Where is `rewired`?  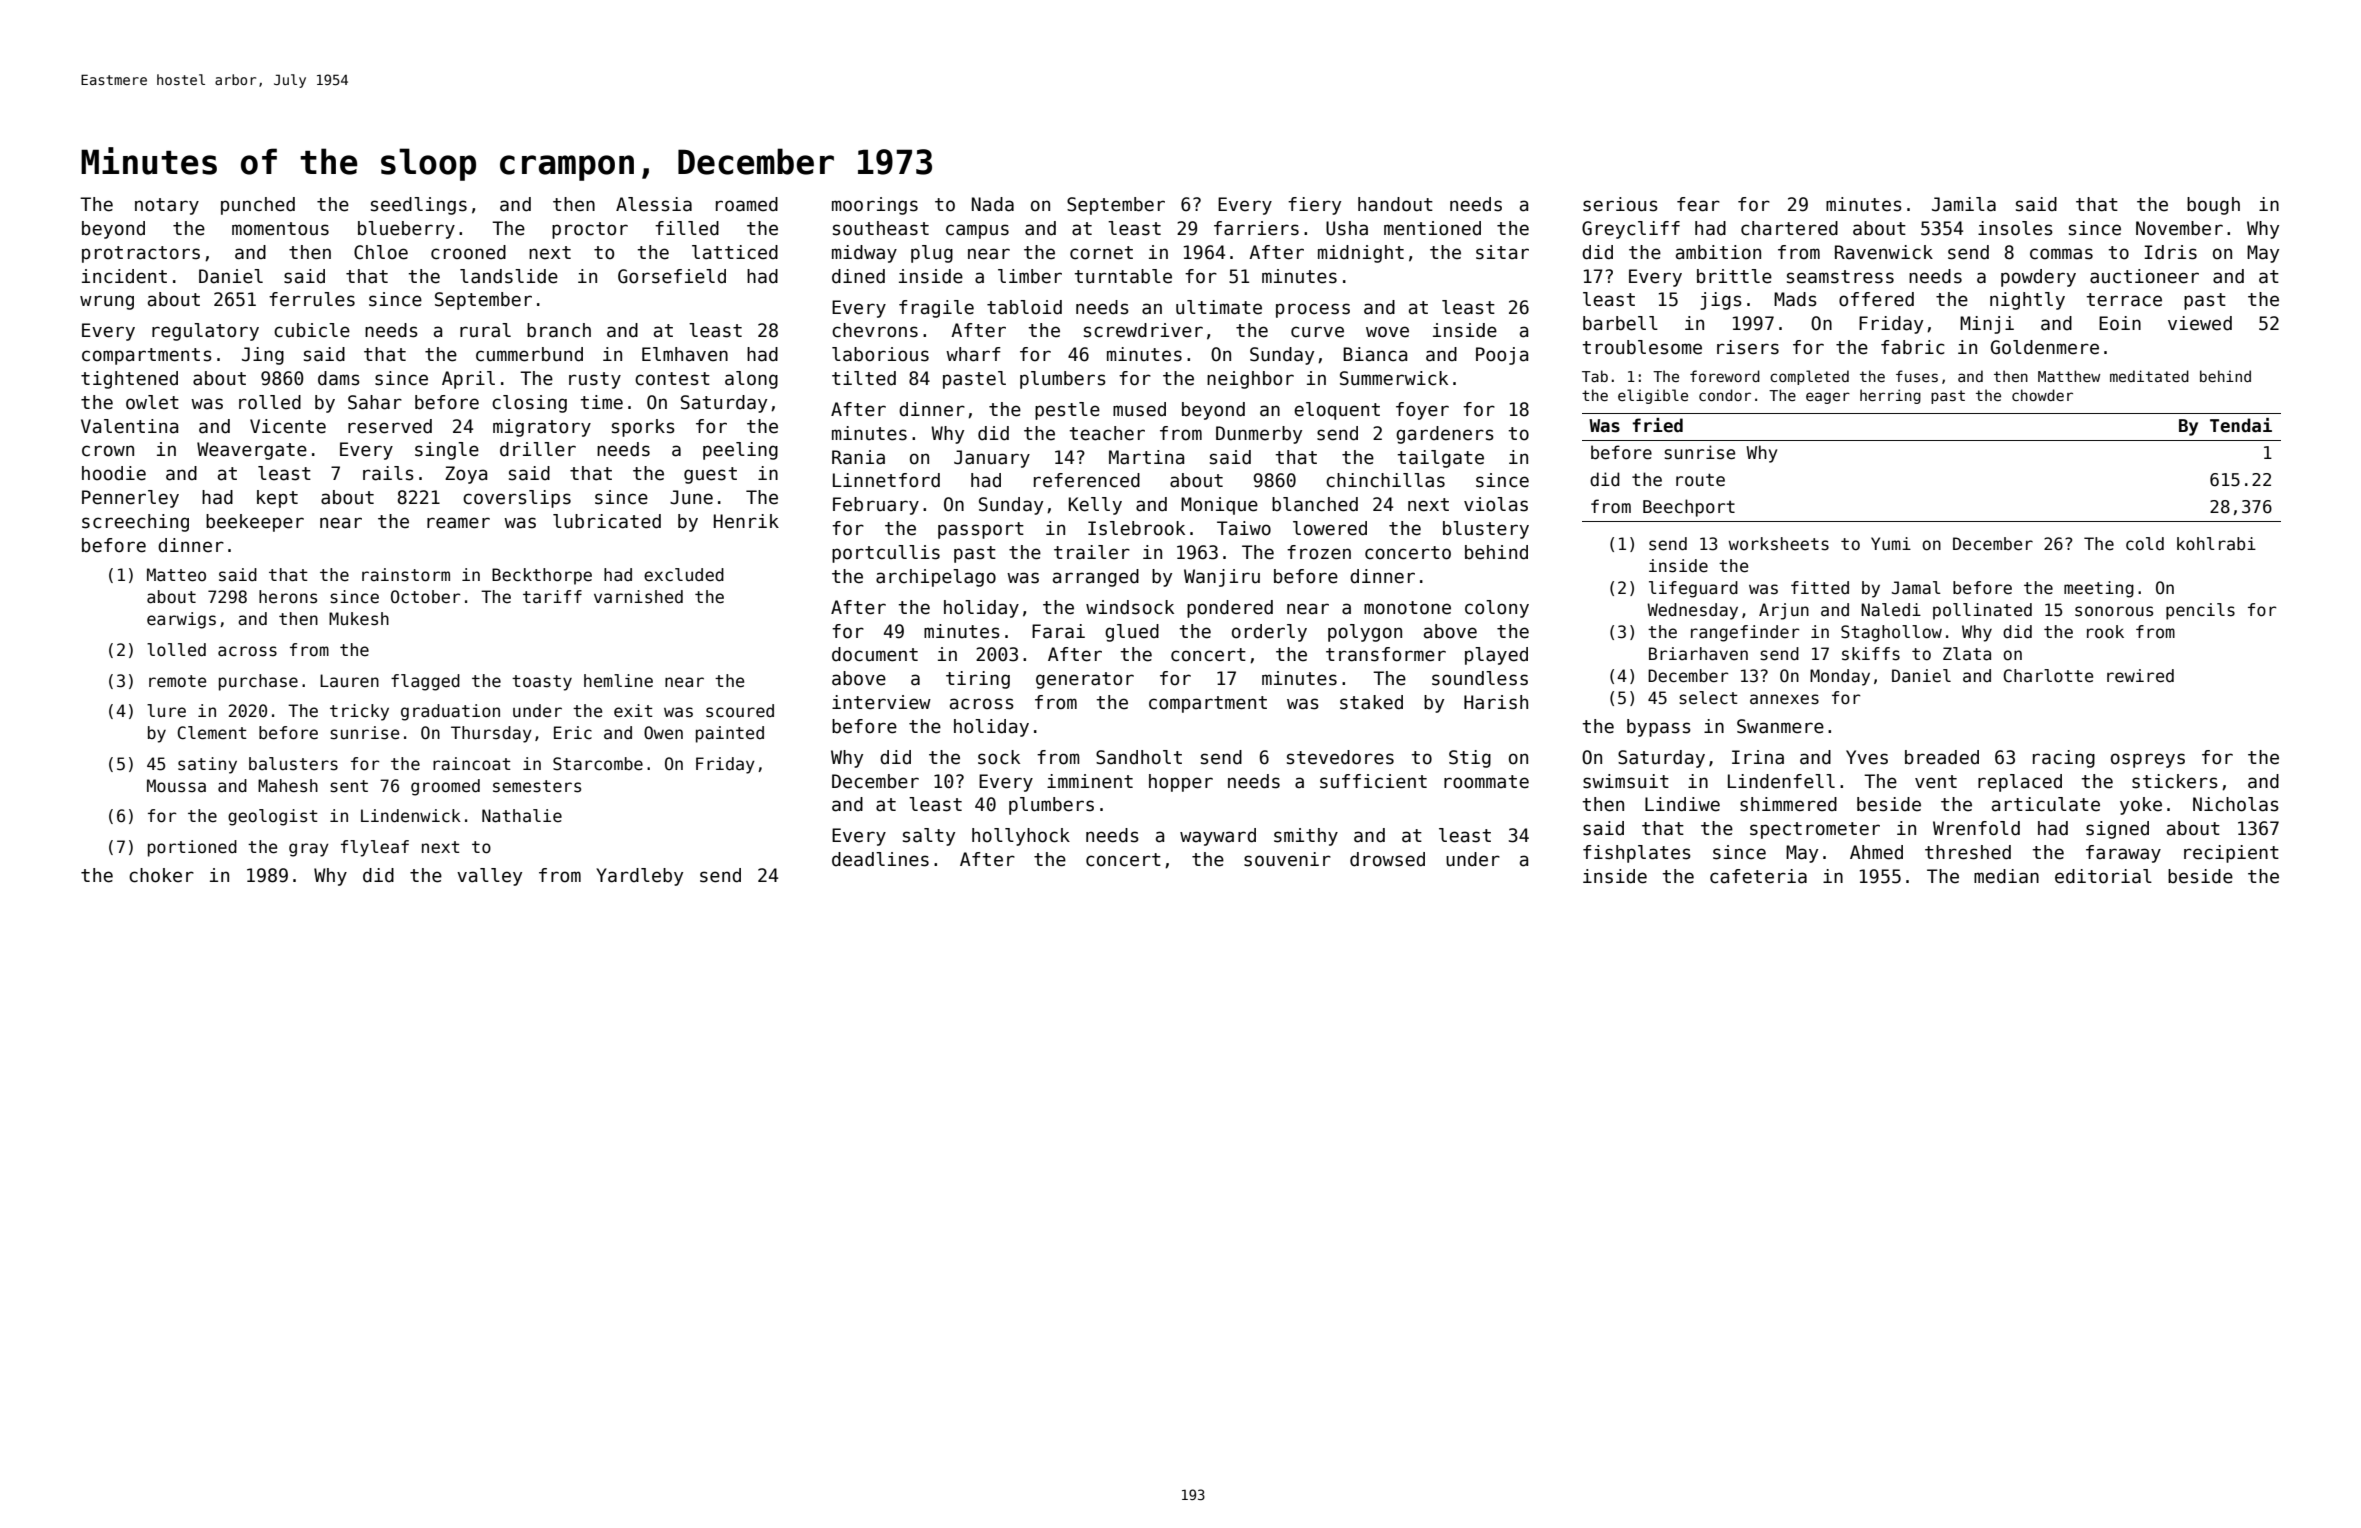 rewired is located at coordinates (2140, 676).
